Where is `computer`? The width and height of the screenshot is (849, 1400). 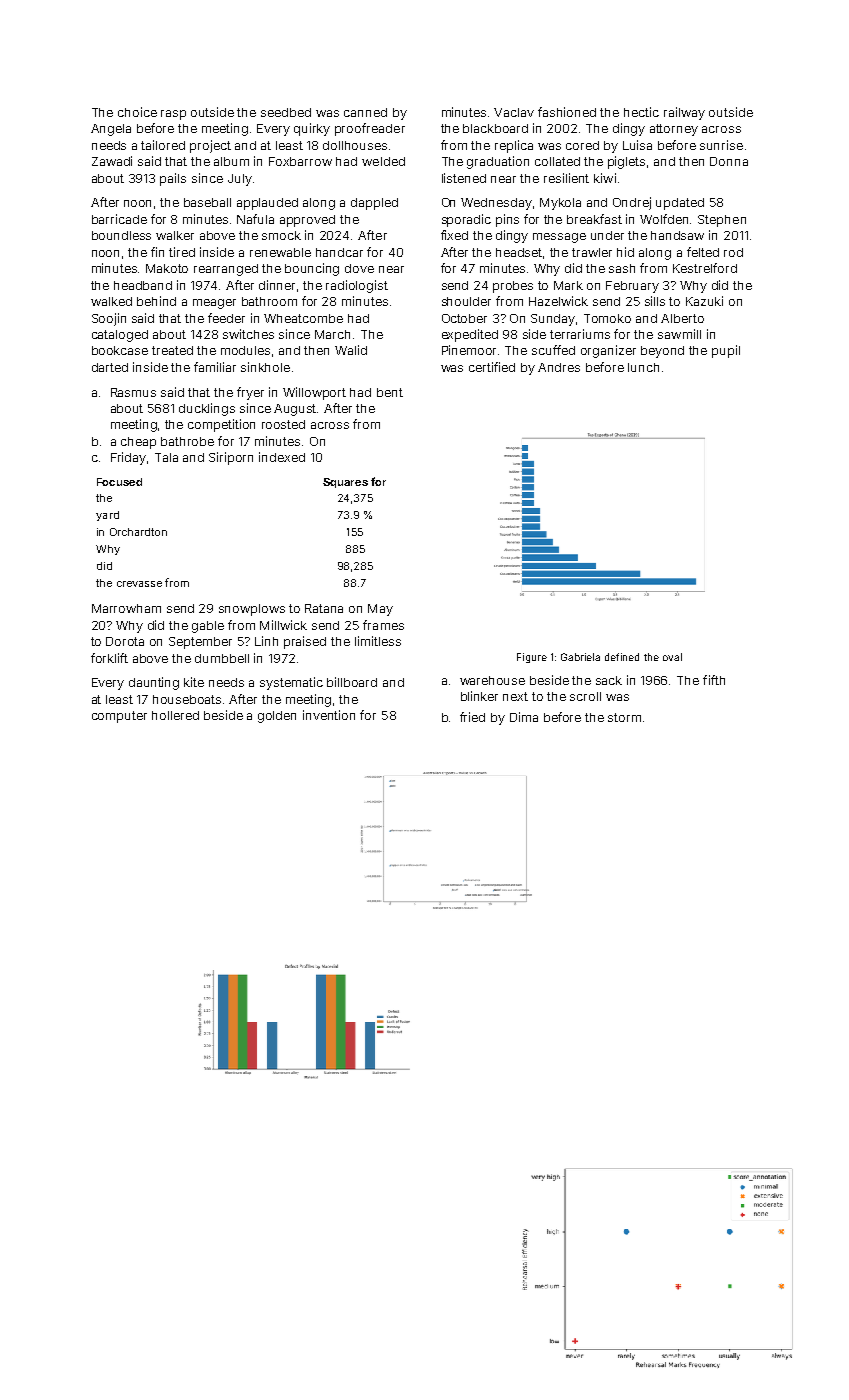
computer is located at coordinates (119, 717).
